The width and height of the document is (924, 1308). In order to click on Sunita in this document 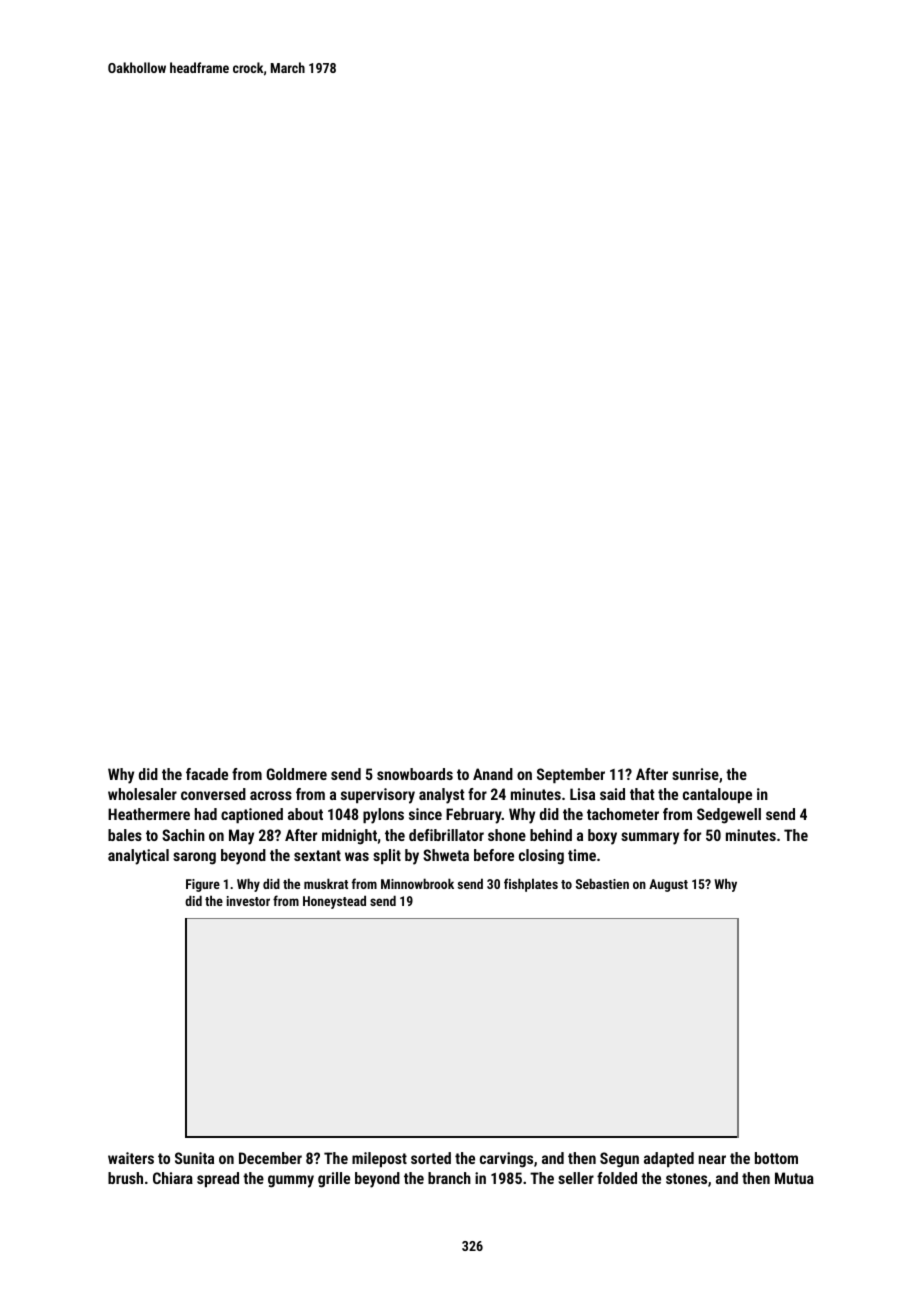, I will do `click(194, 1158)`.
